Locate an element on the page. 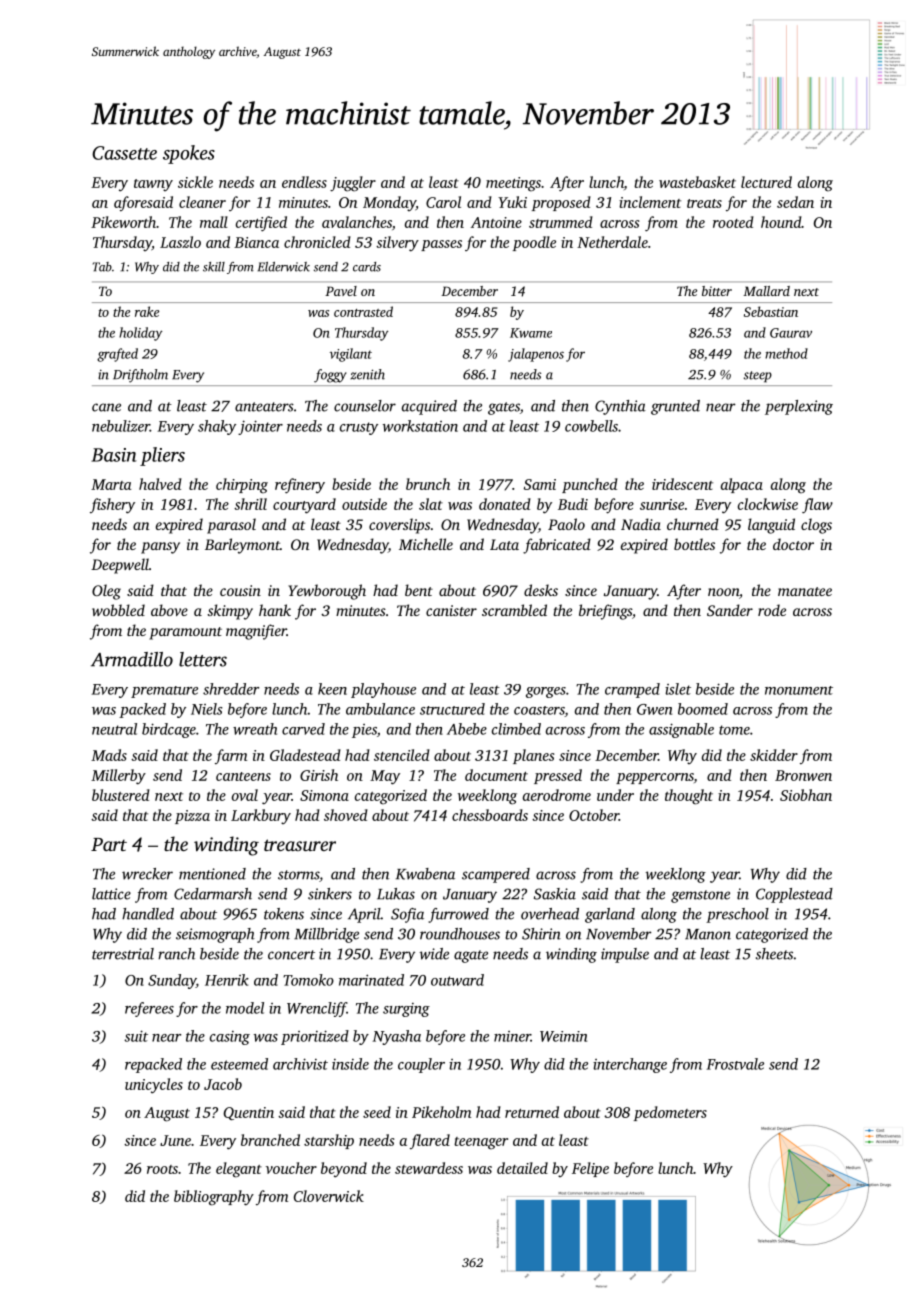  cards is located at coordinates (367, 267).
